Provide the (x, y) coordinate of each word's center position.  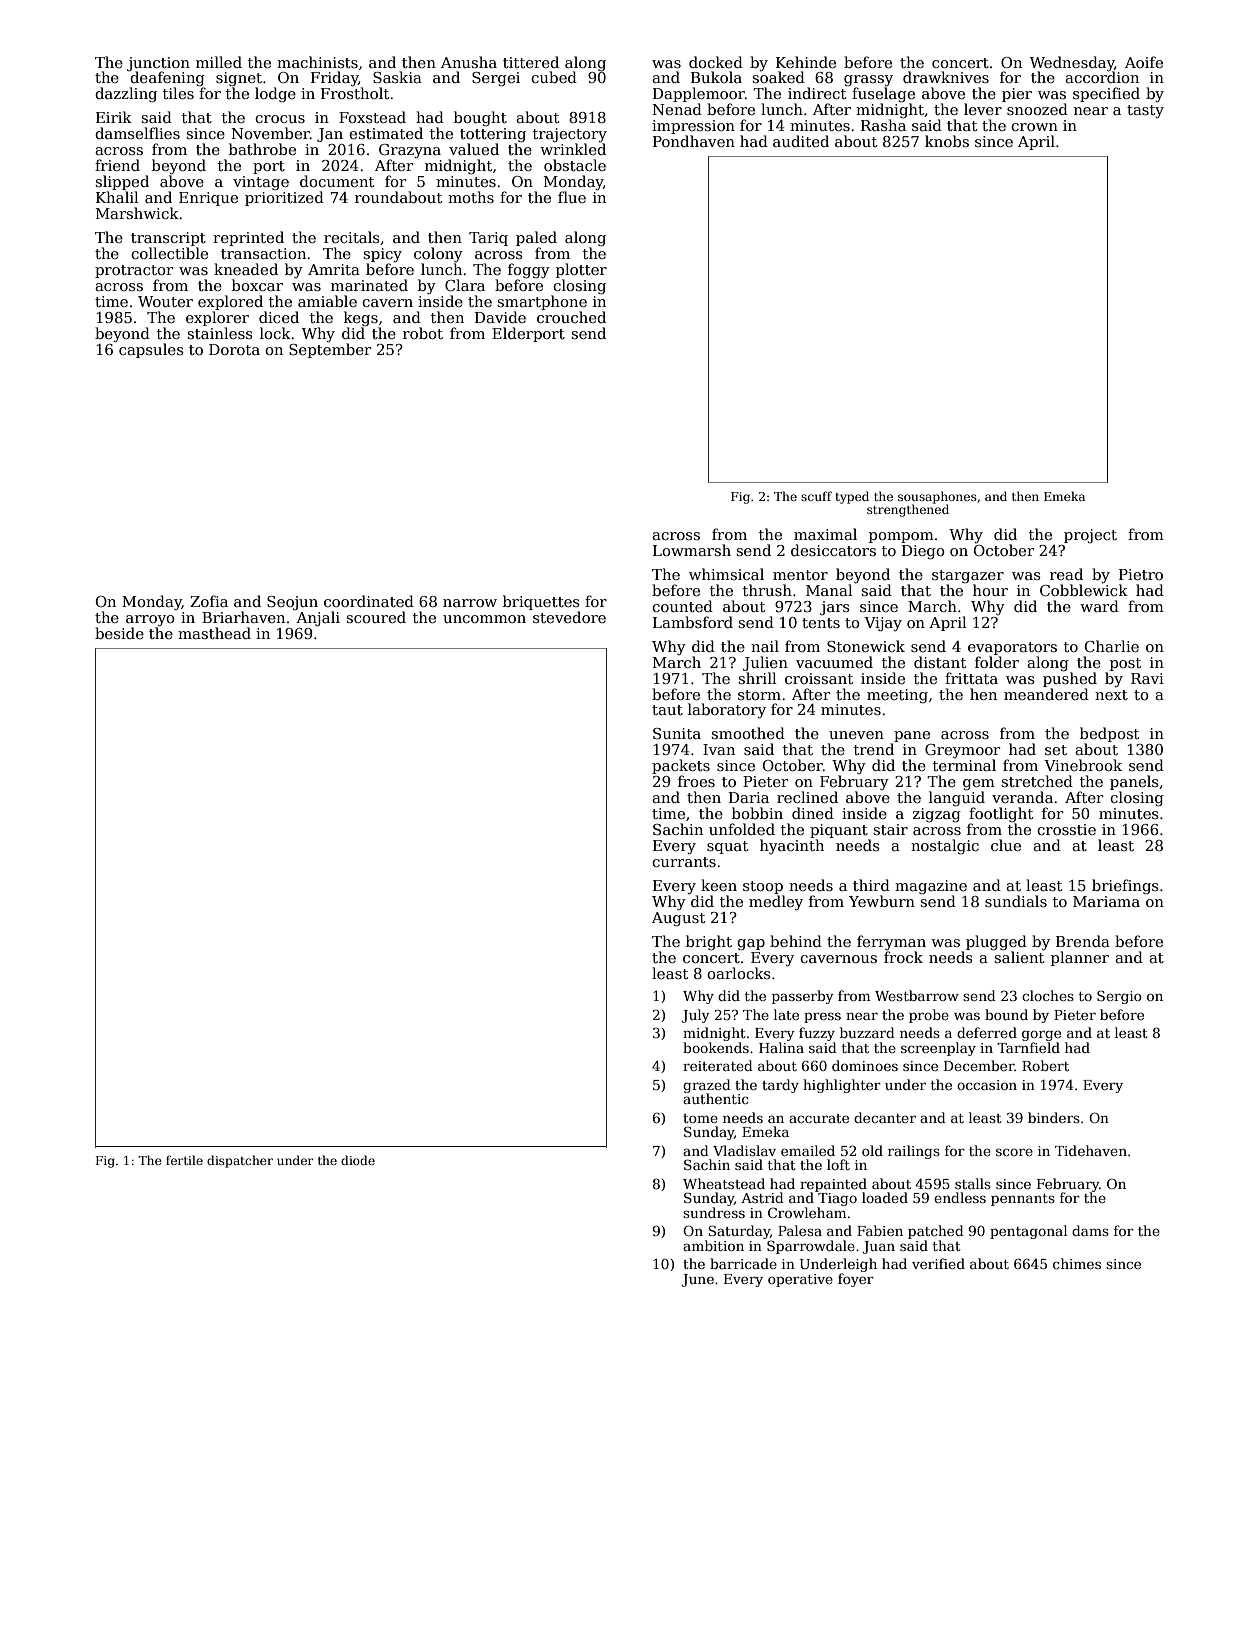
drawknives (946, 77)
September (330, 350)
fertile (184, 1160)
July (695, 1016)
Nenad (677, 109)
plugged (996, 943)
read (1066, 574)
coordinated (369, 601)
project (1090, 536)
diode (358, 1160)
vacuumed (834, 662)
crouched (571, 317)
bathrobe (262, 149)
